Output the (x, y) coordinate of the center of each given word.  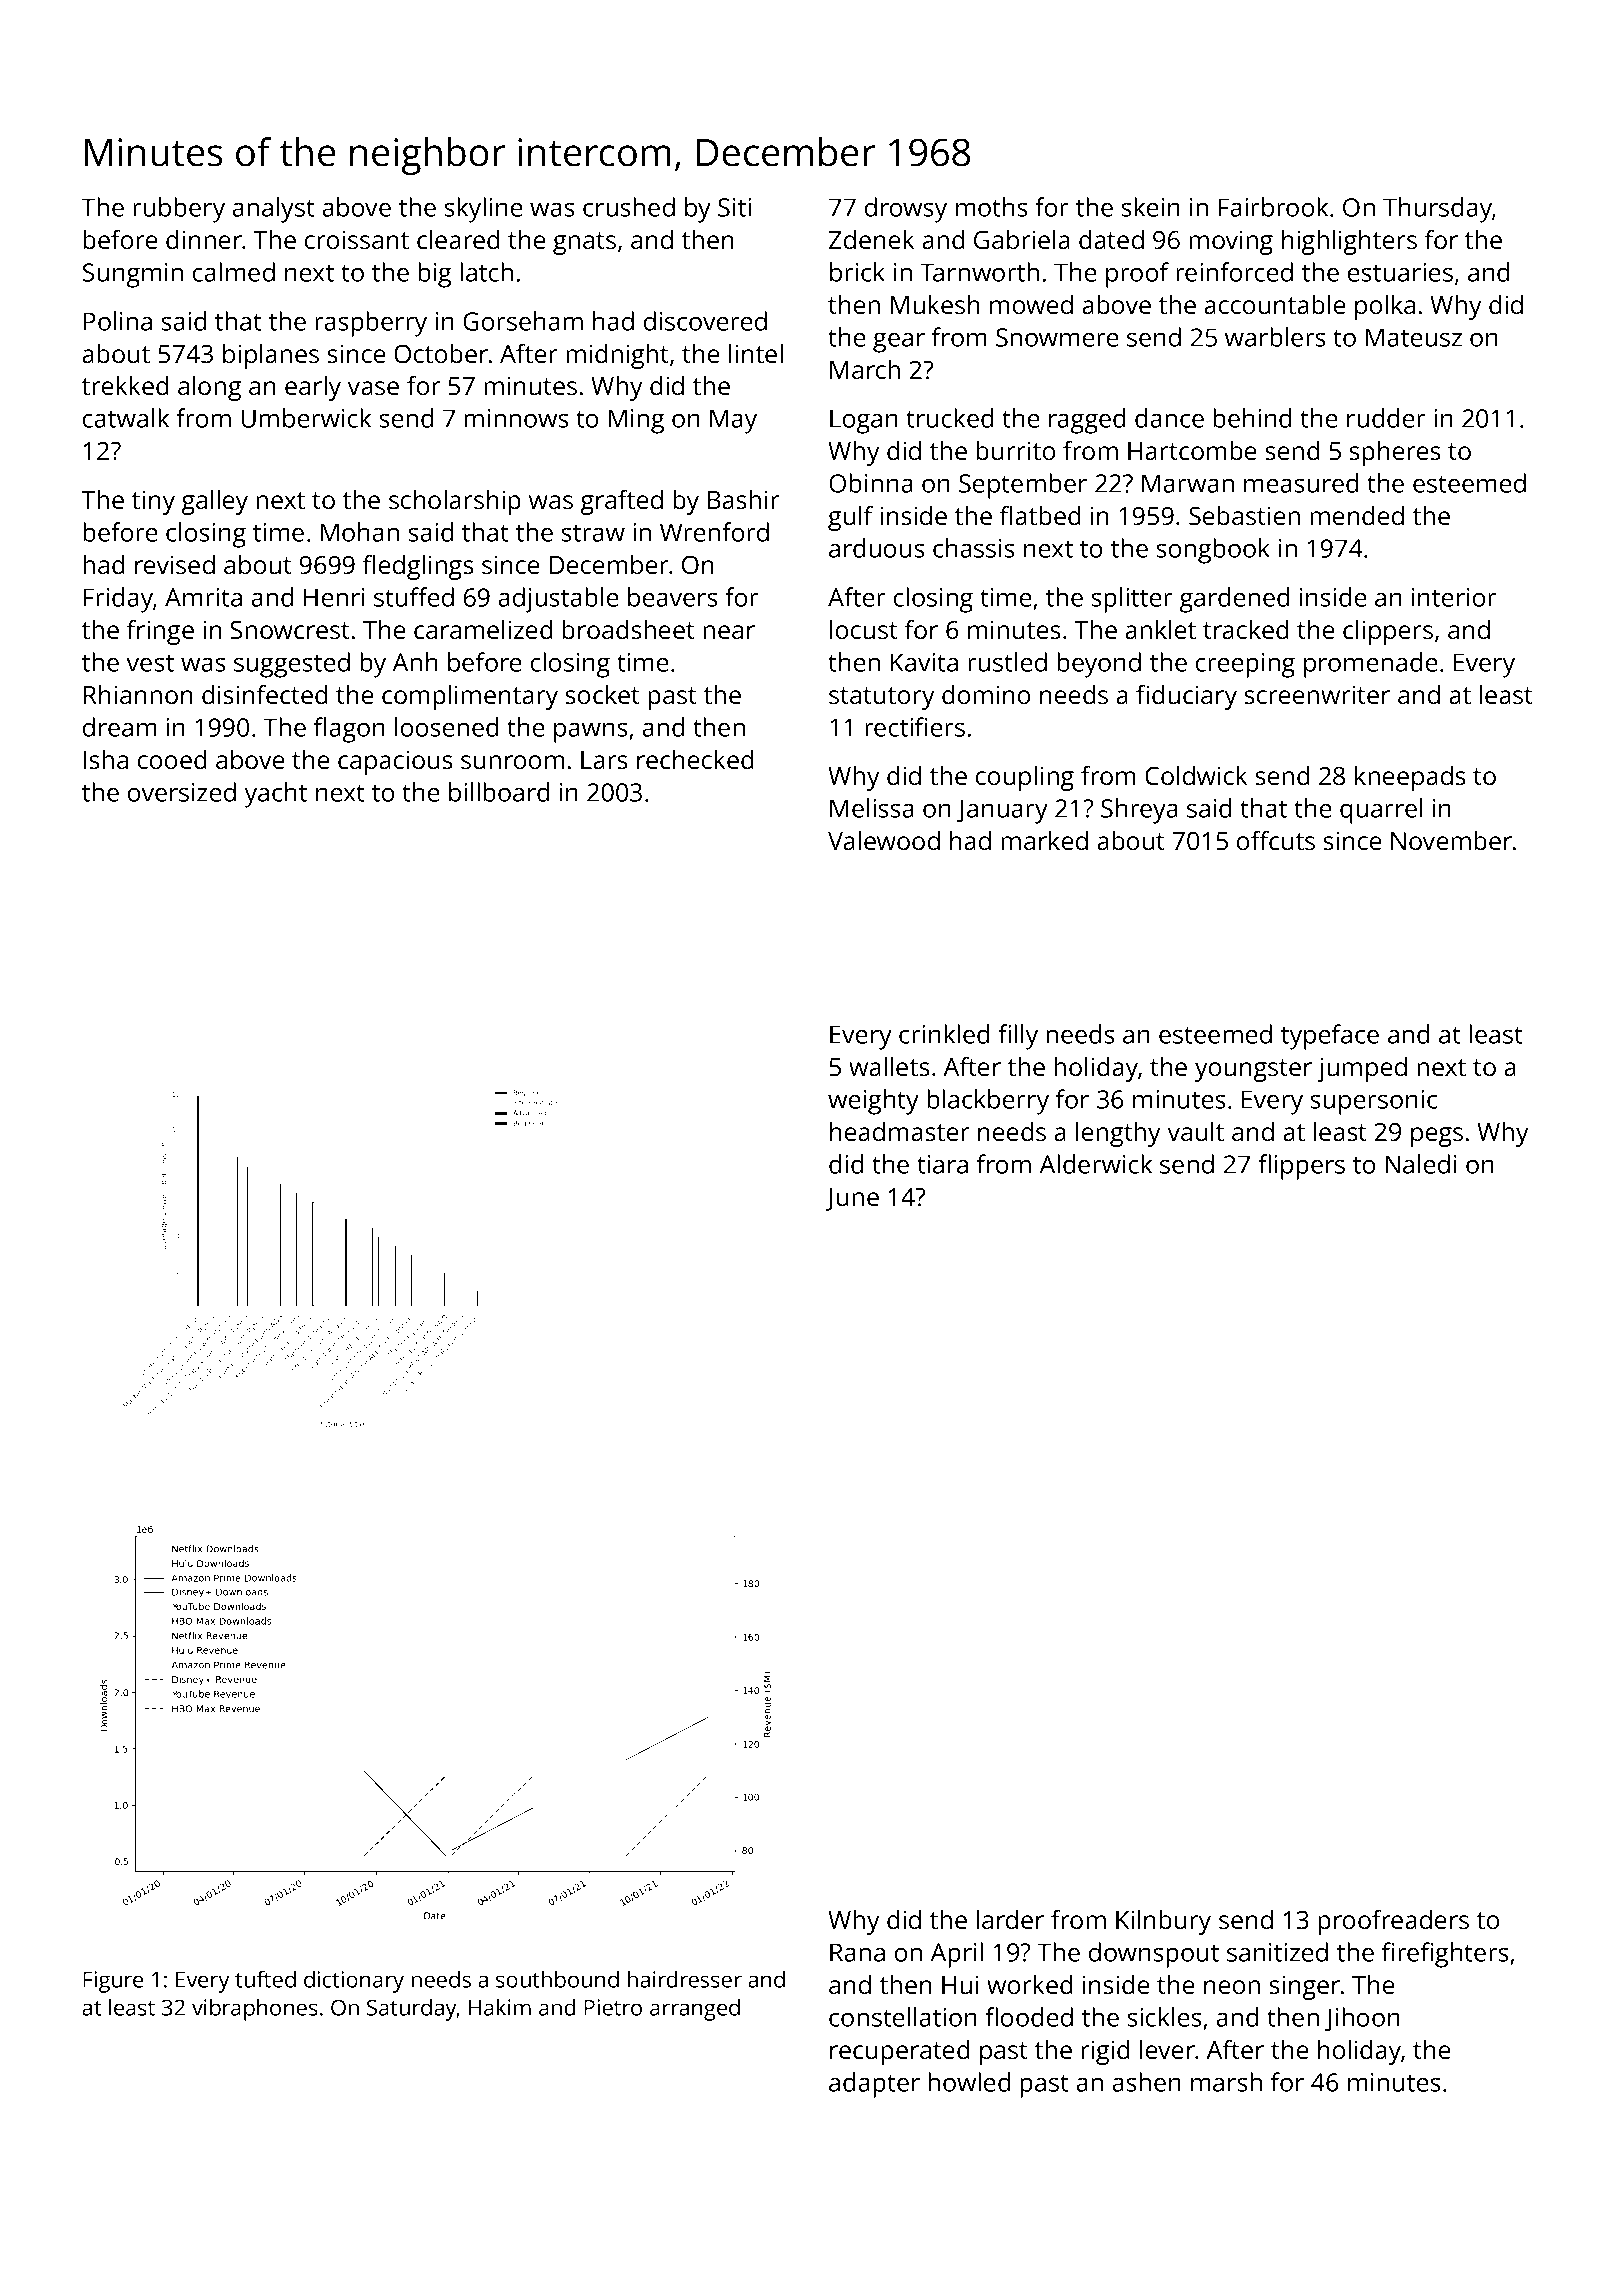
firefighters (1445, 1955)
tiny (153, 502)
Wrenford (714, 532)
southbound (557, 1979)
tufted (265, 1979)
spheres (1395, 453)
